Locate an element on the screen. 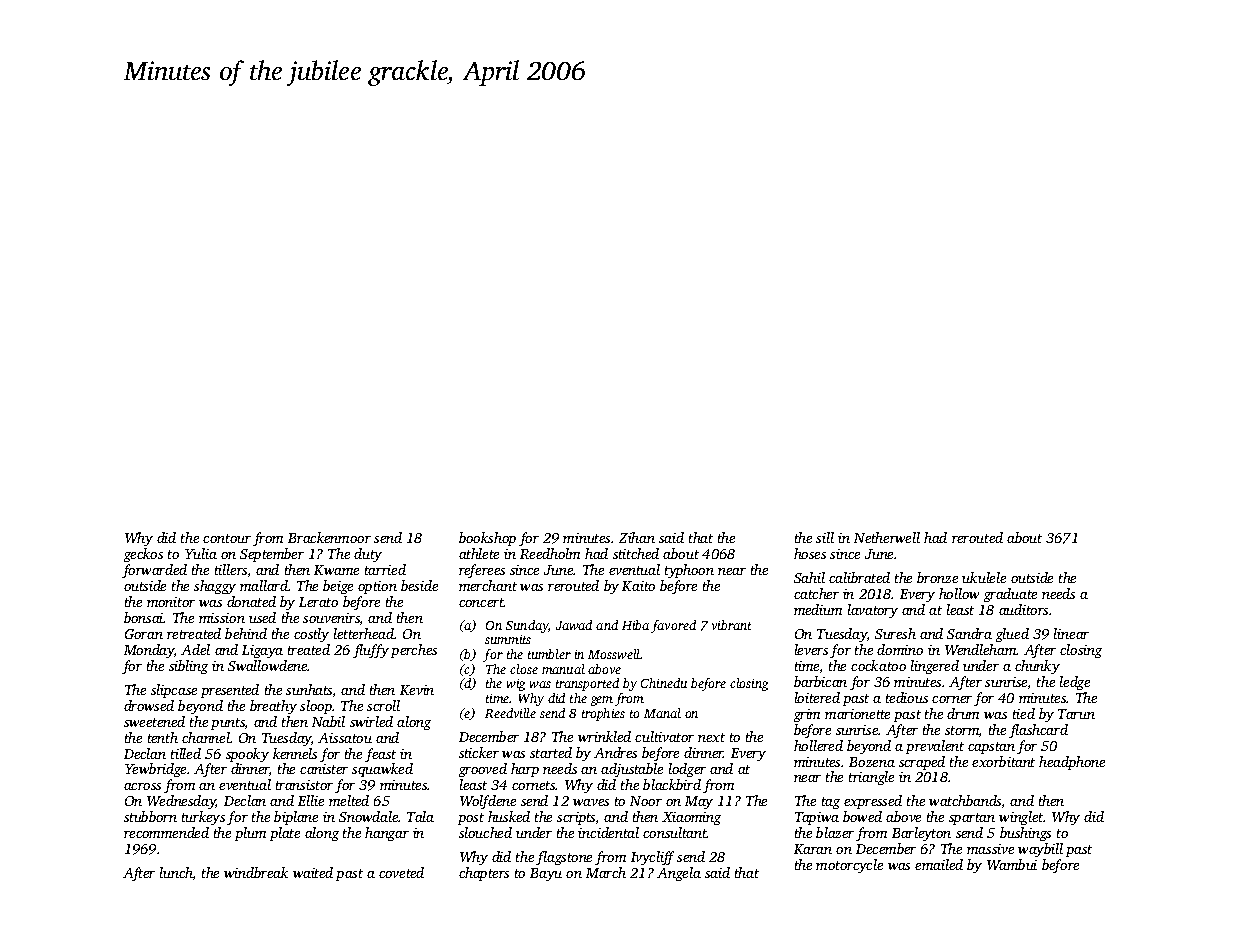 This screenshot has width=1233, height=952. exorbitant is located at coordinates (1003, 761).
